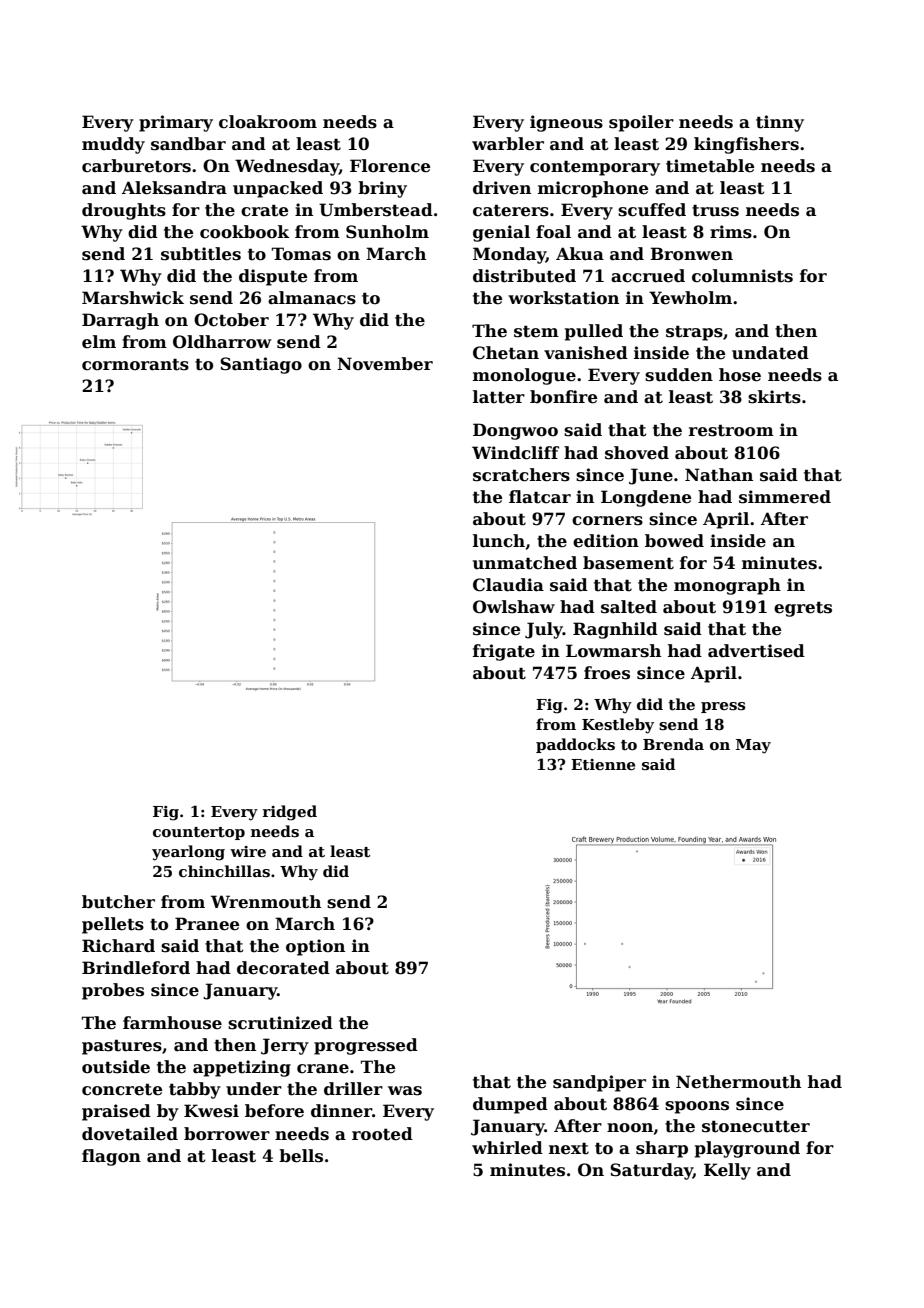  Describe the element at coordinates (273, 277) in the screenshot. I see `dispute` at that location.
